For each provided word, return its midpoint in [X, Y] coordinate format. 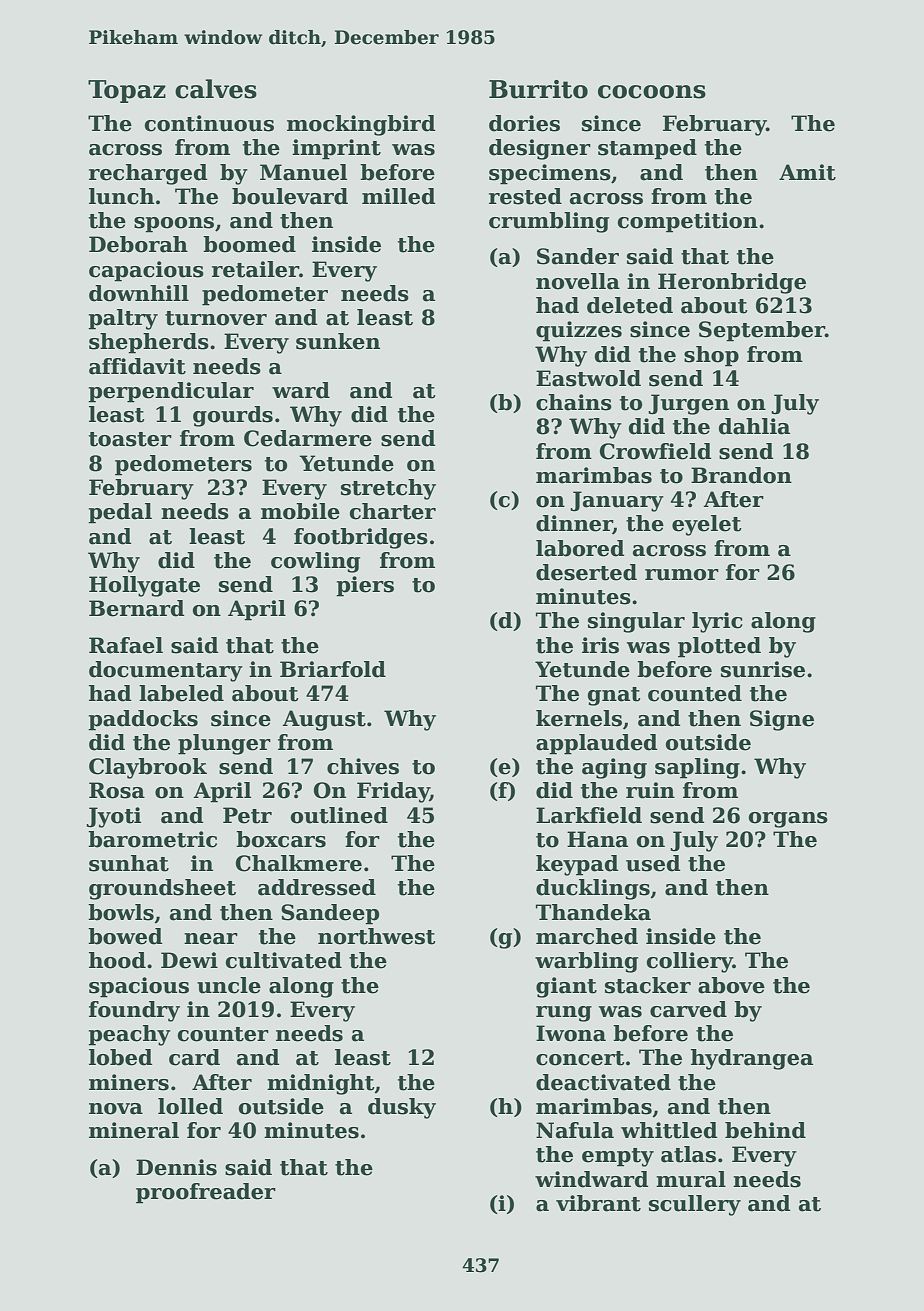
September [762, 331]
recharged [148, 174]
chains [574, 402]
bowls [121, 912]
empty [618, 1157]
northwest [377, 936]
